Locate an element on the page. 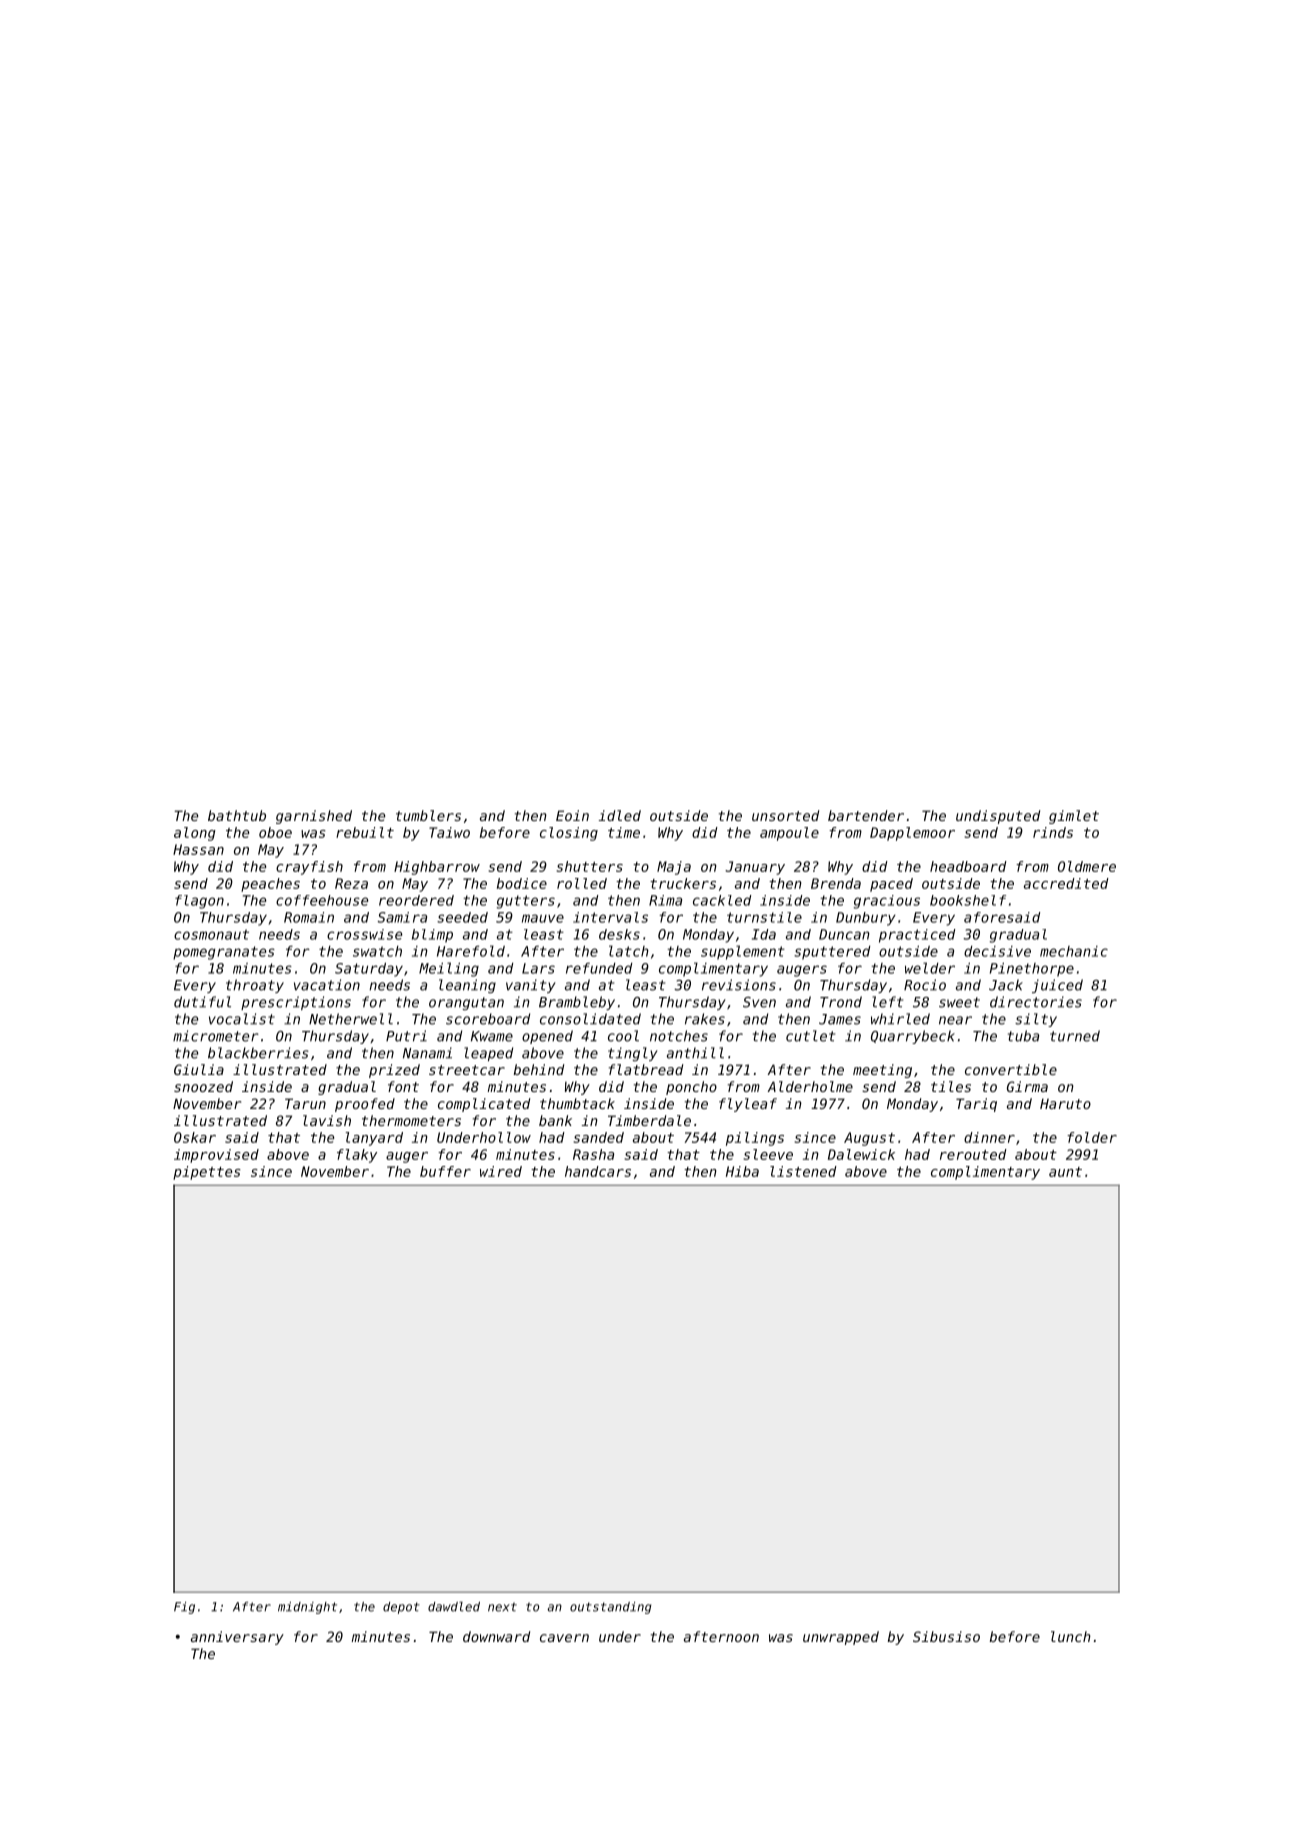 This document has height=1829, width=1293. flagon is located at coordinates (199, 902).
